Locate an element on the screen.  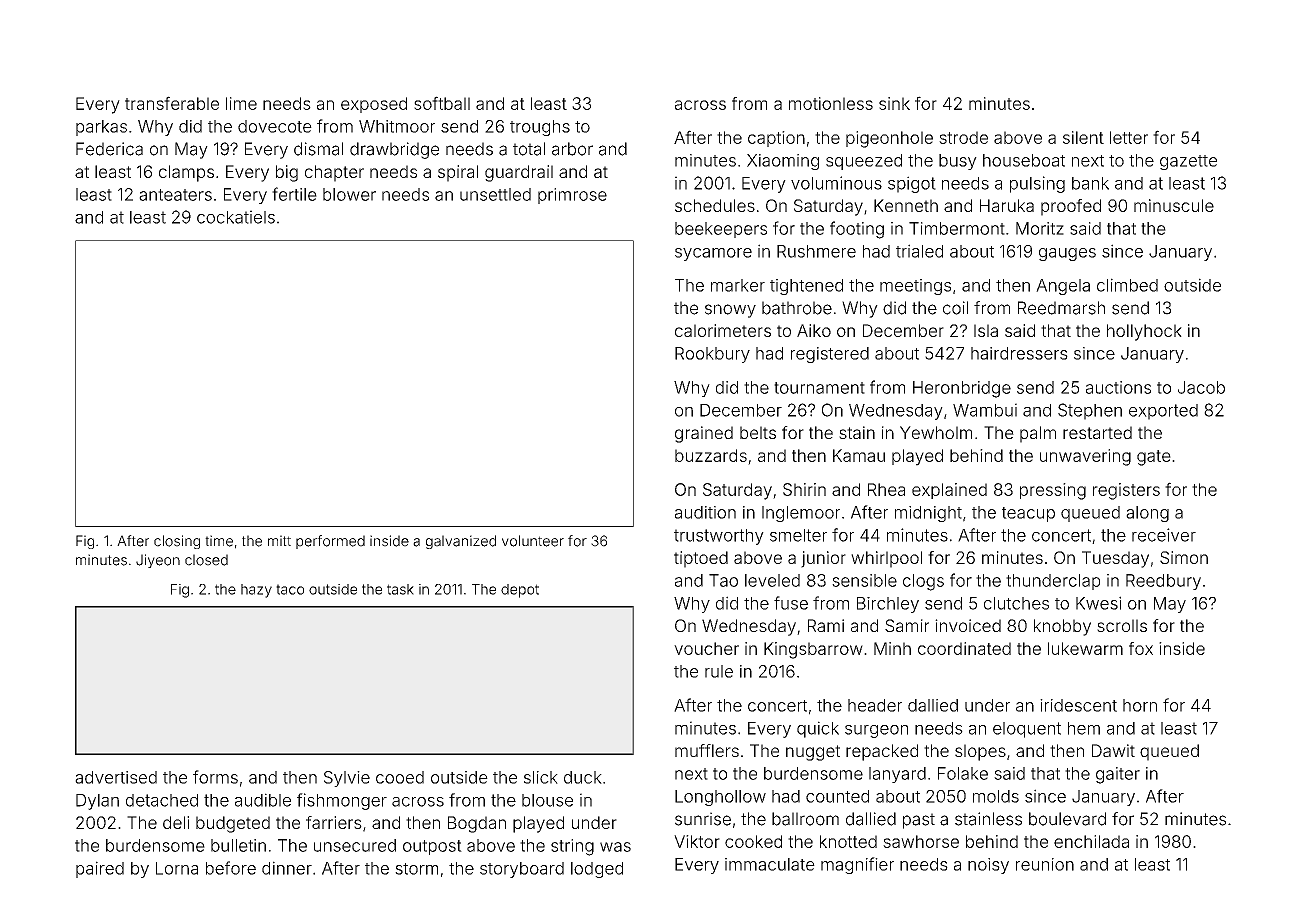
cooed is located at coordinates (400, 777).
